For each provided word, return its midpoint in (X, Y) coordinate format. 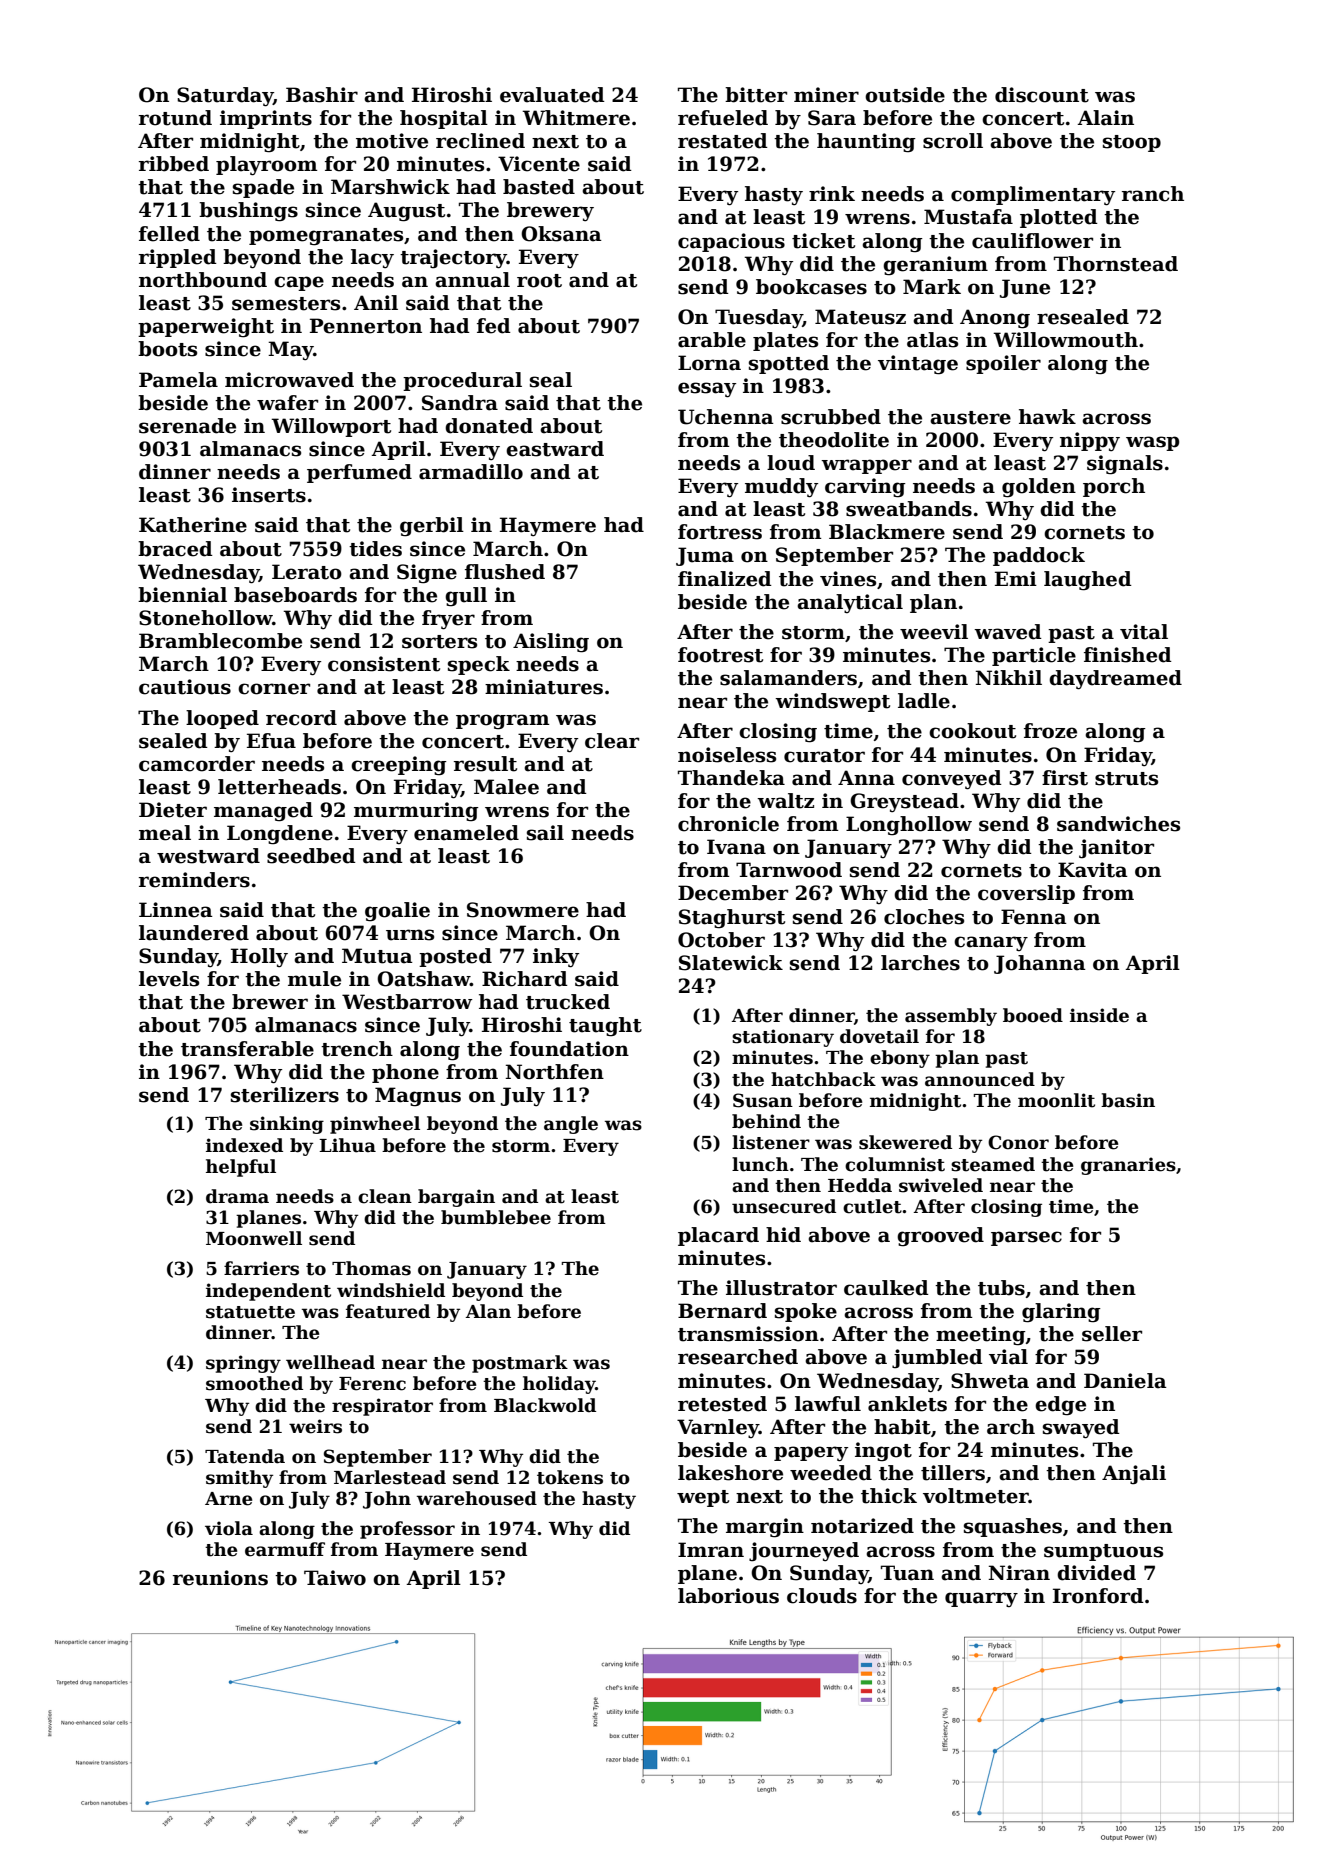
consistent (384, 664)
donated (489, 426)
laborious (728, 1596)
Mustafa (968, 217)
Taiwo (335, 1578)
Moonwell (254, 1238)
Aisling (551, 643)
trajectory (453, 259)
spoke (806, 1312)
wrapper (866, 466)
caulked (886, 1288)
